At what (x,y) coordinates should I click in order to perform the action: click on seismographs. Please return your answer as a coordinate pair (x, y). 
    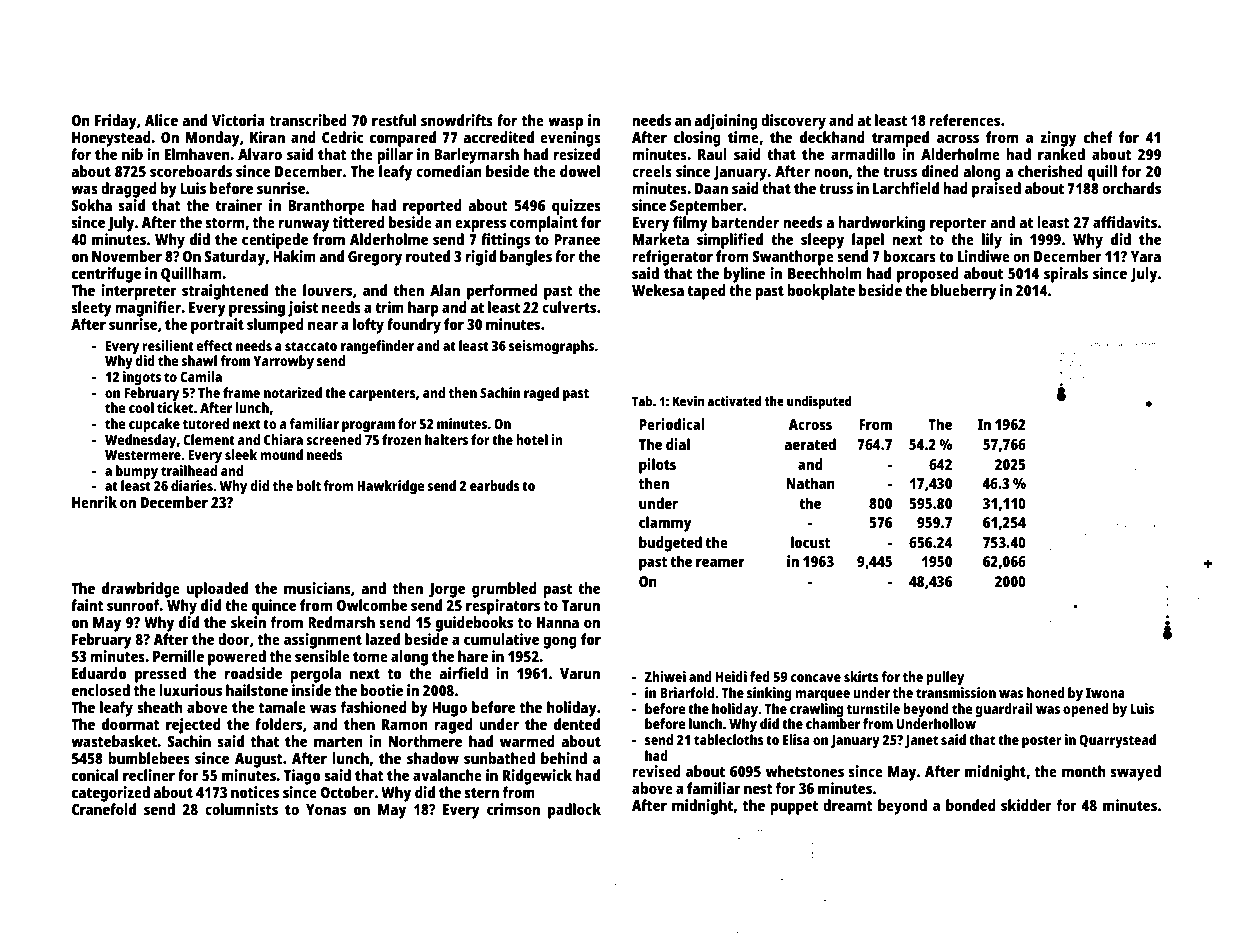
    Looking at the image, I should click on (551, 347).
